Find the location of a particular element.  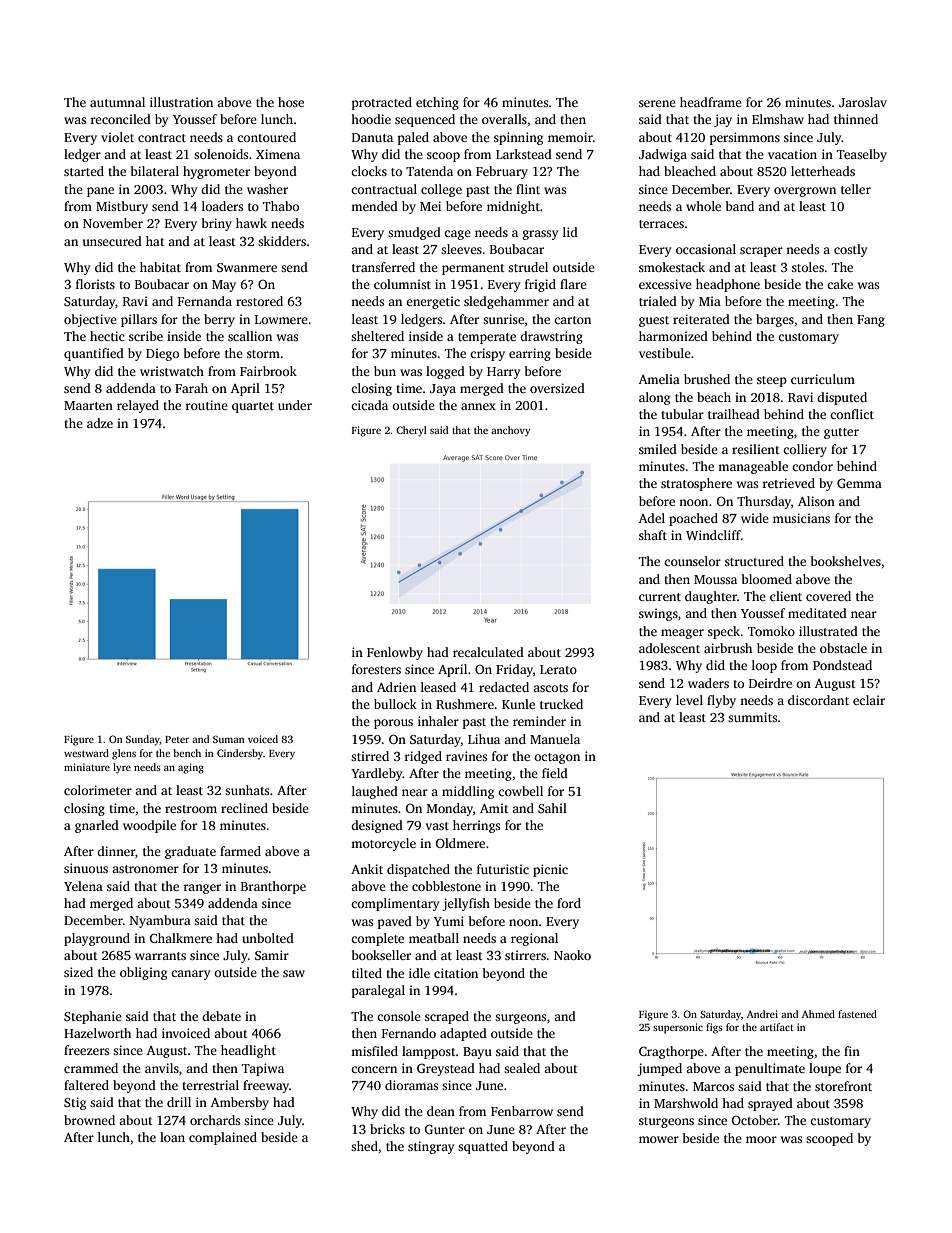

Greystead is located at coordinates (446, 1069).
